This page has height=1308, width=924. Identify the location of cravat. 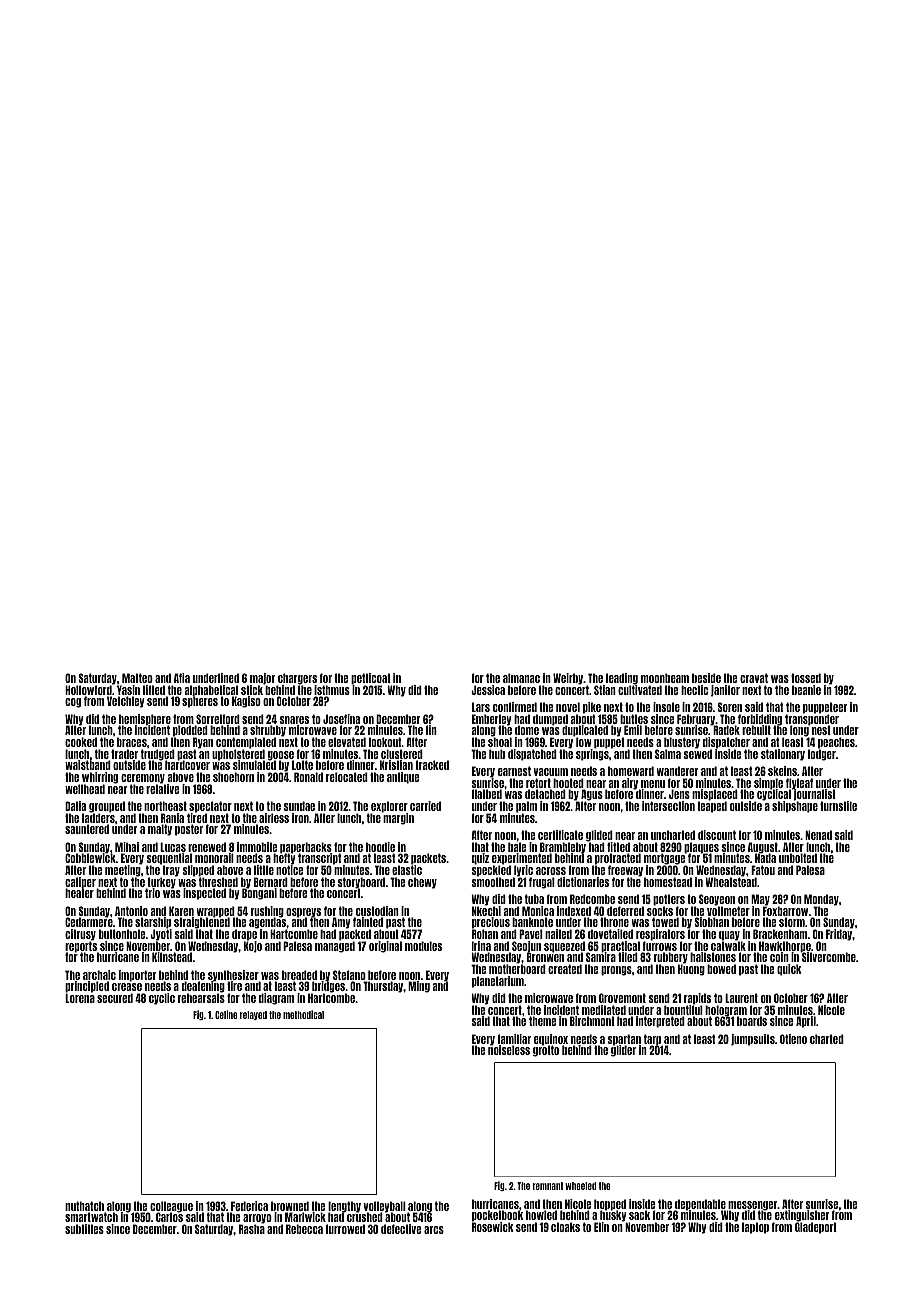
(754, 678).
